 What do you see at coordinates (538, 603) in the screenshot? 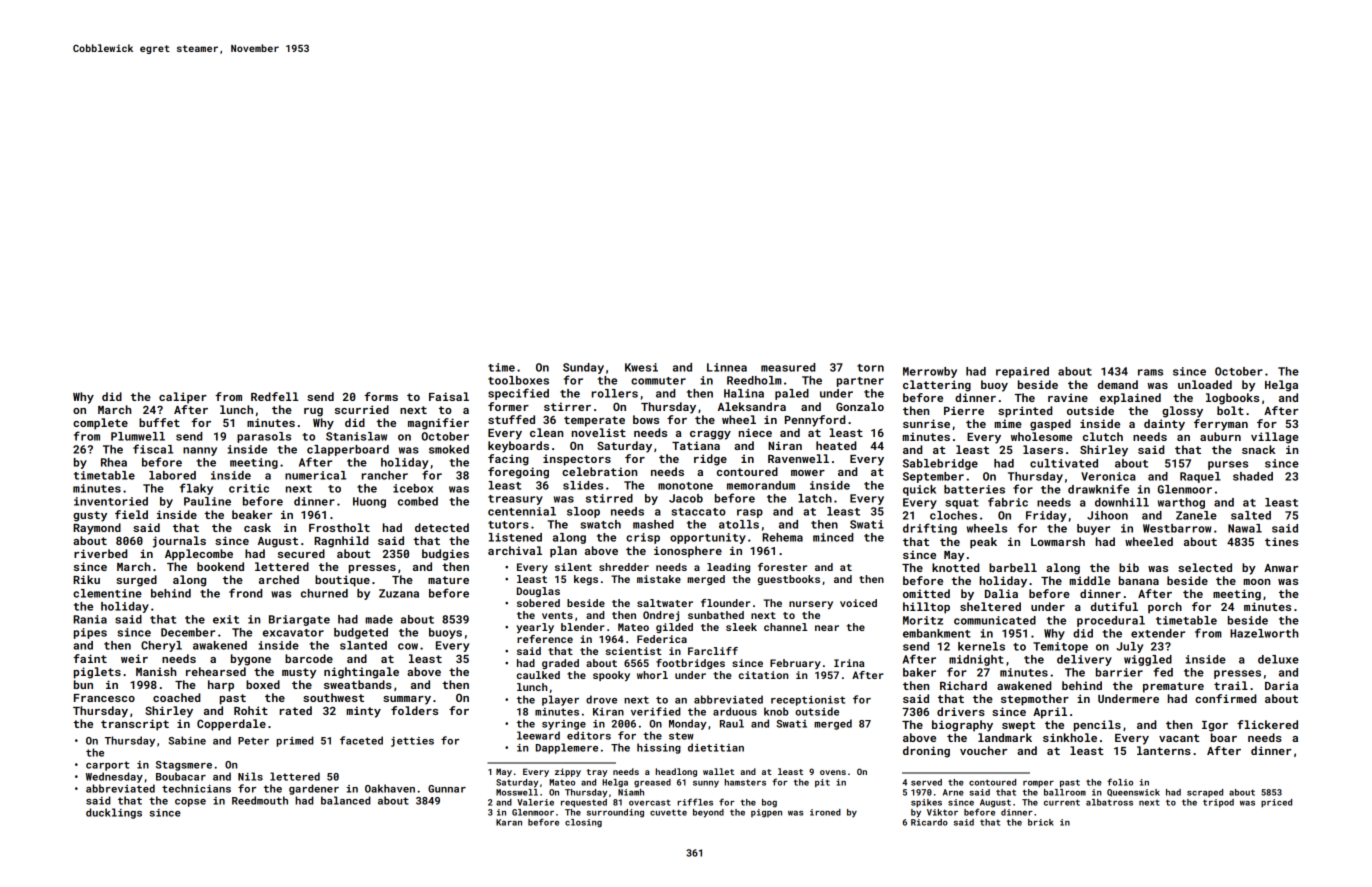
I see `sobered` at bounding box center [538, 603].
